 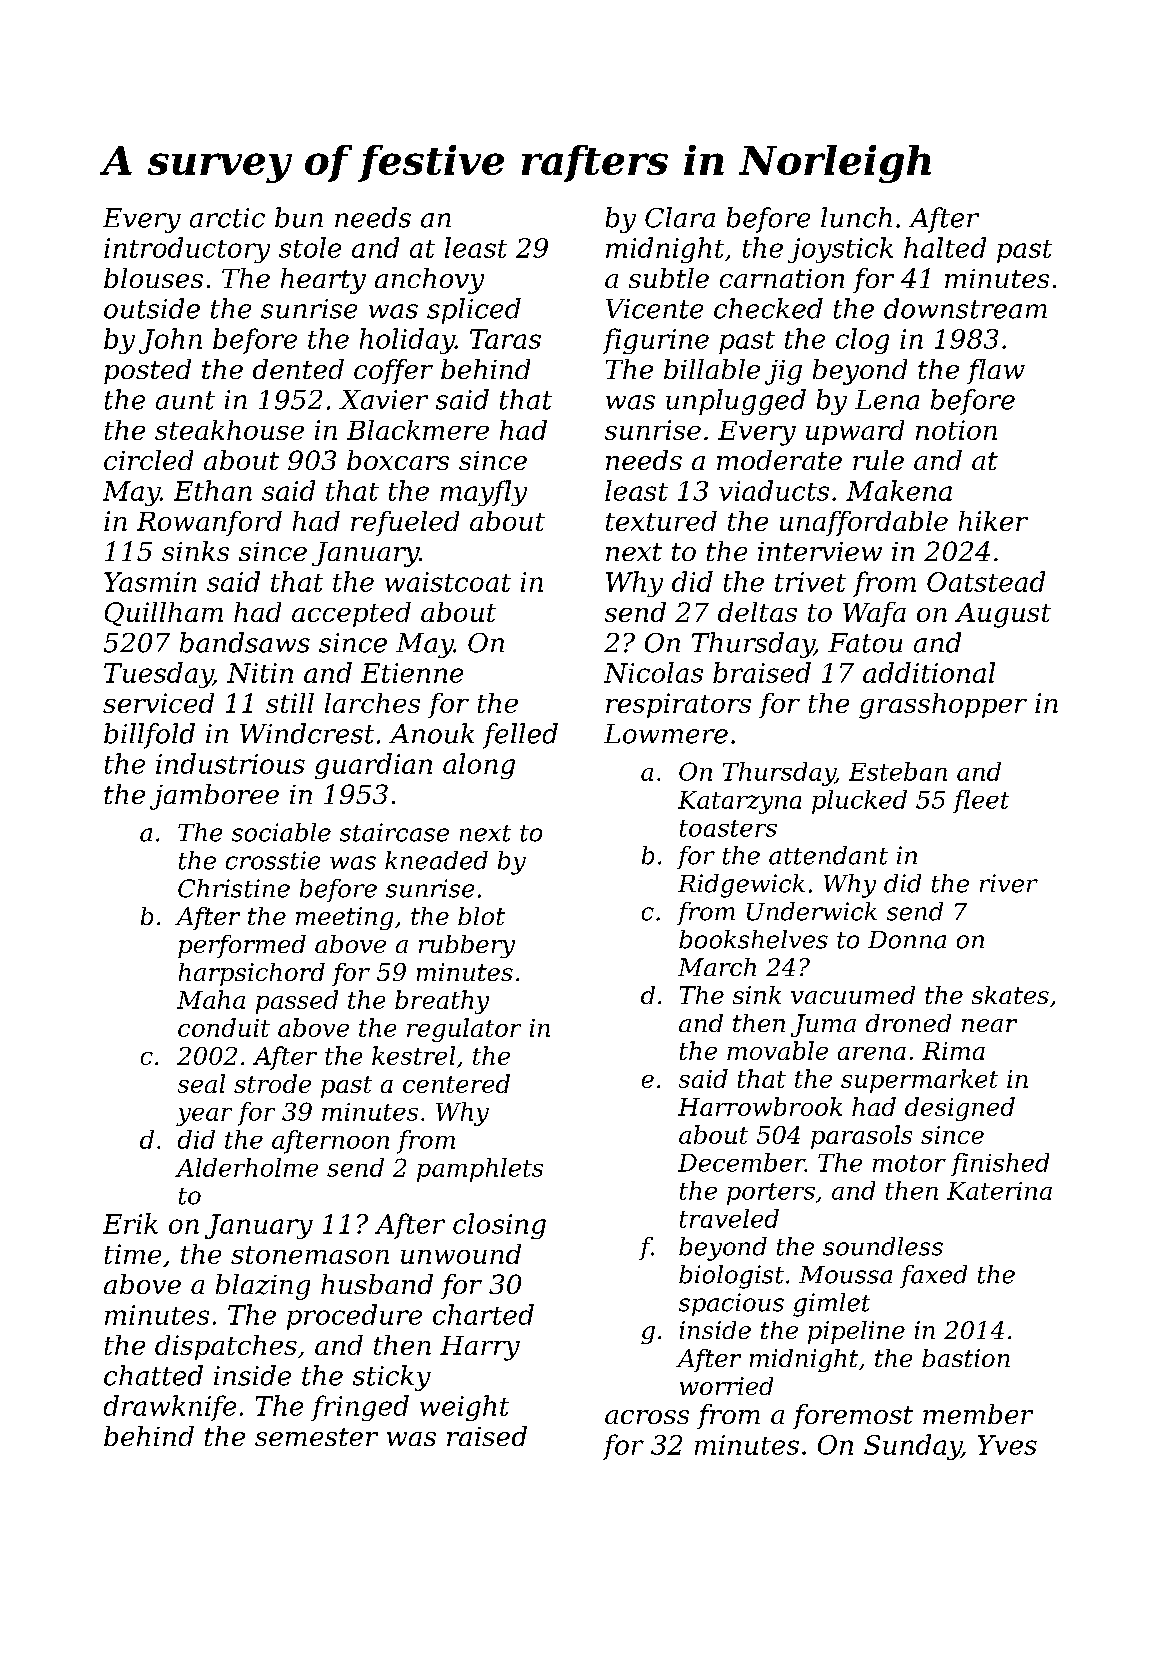 What do you see at coordinates (741, 1162) in the page?
I see `December` at bounding box center [741, 1162].
